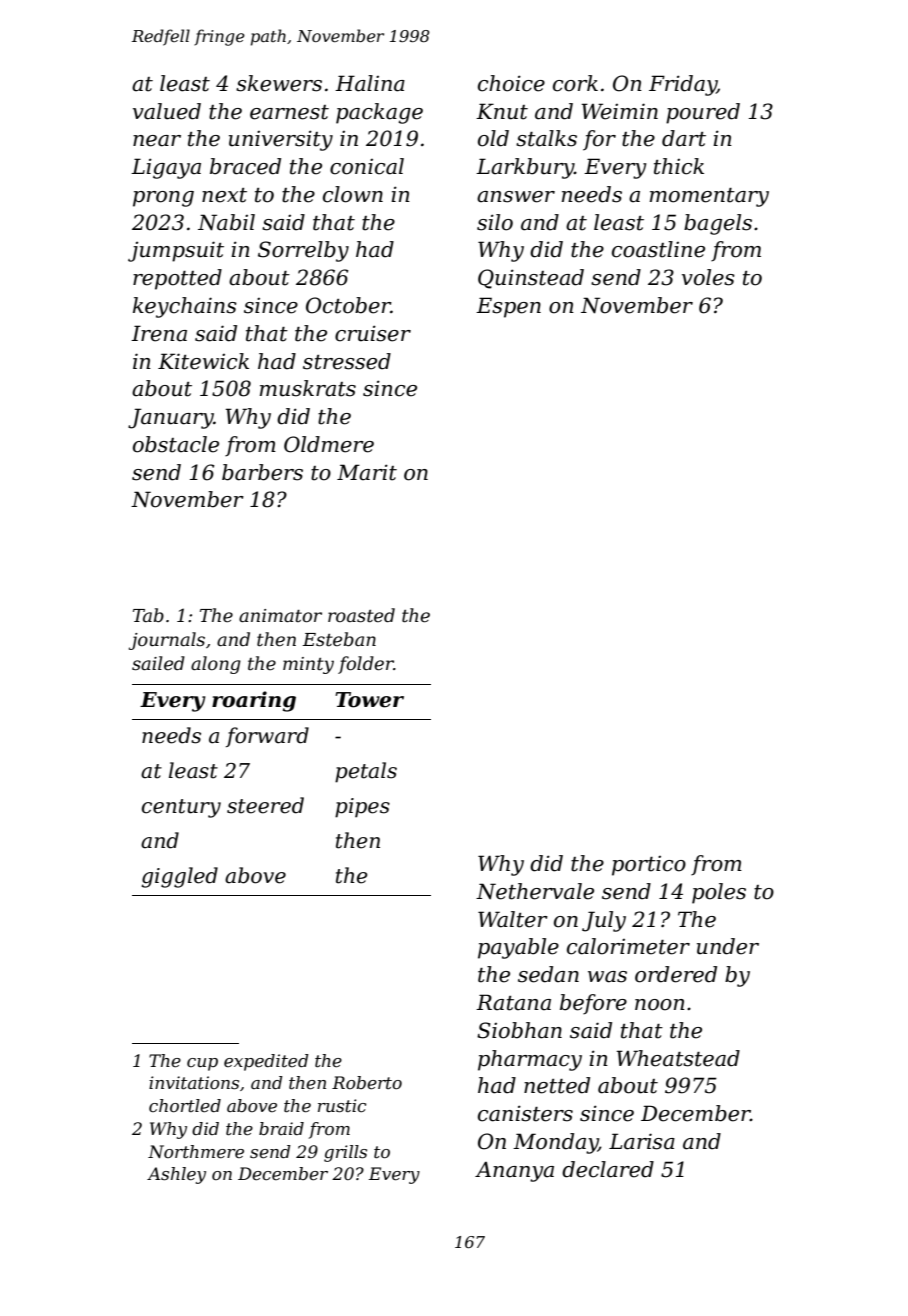  I want to click on Marit, so click(367, 472).
